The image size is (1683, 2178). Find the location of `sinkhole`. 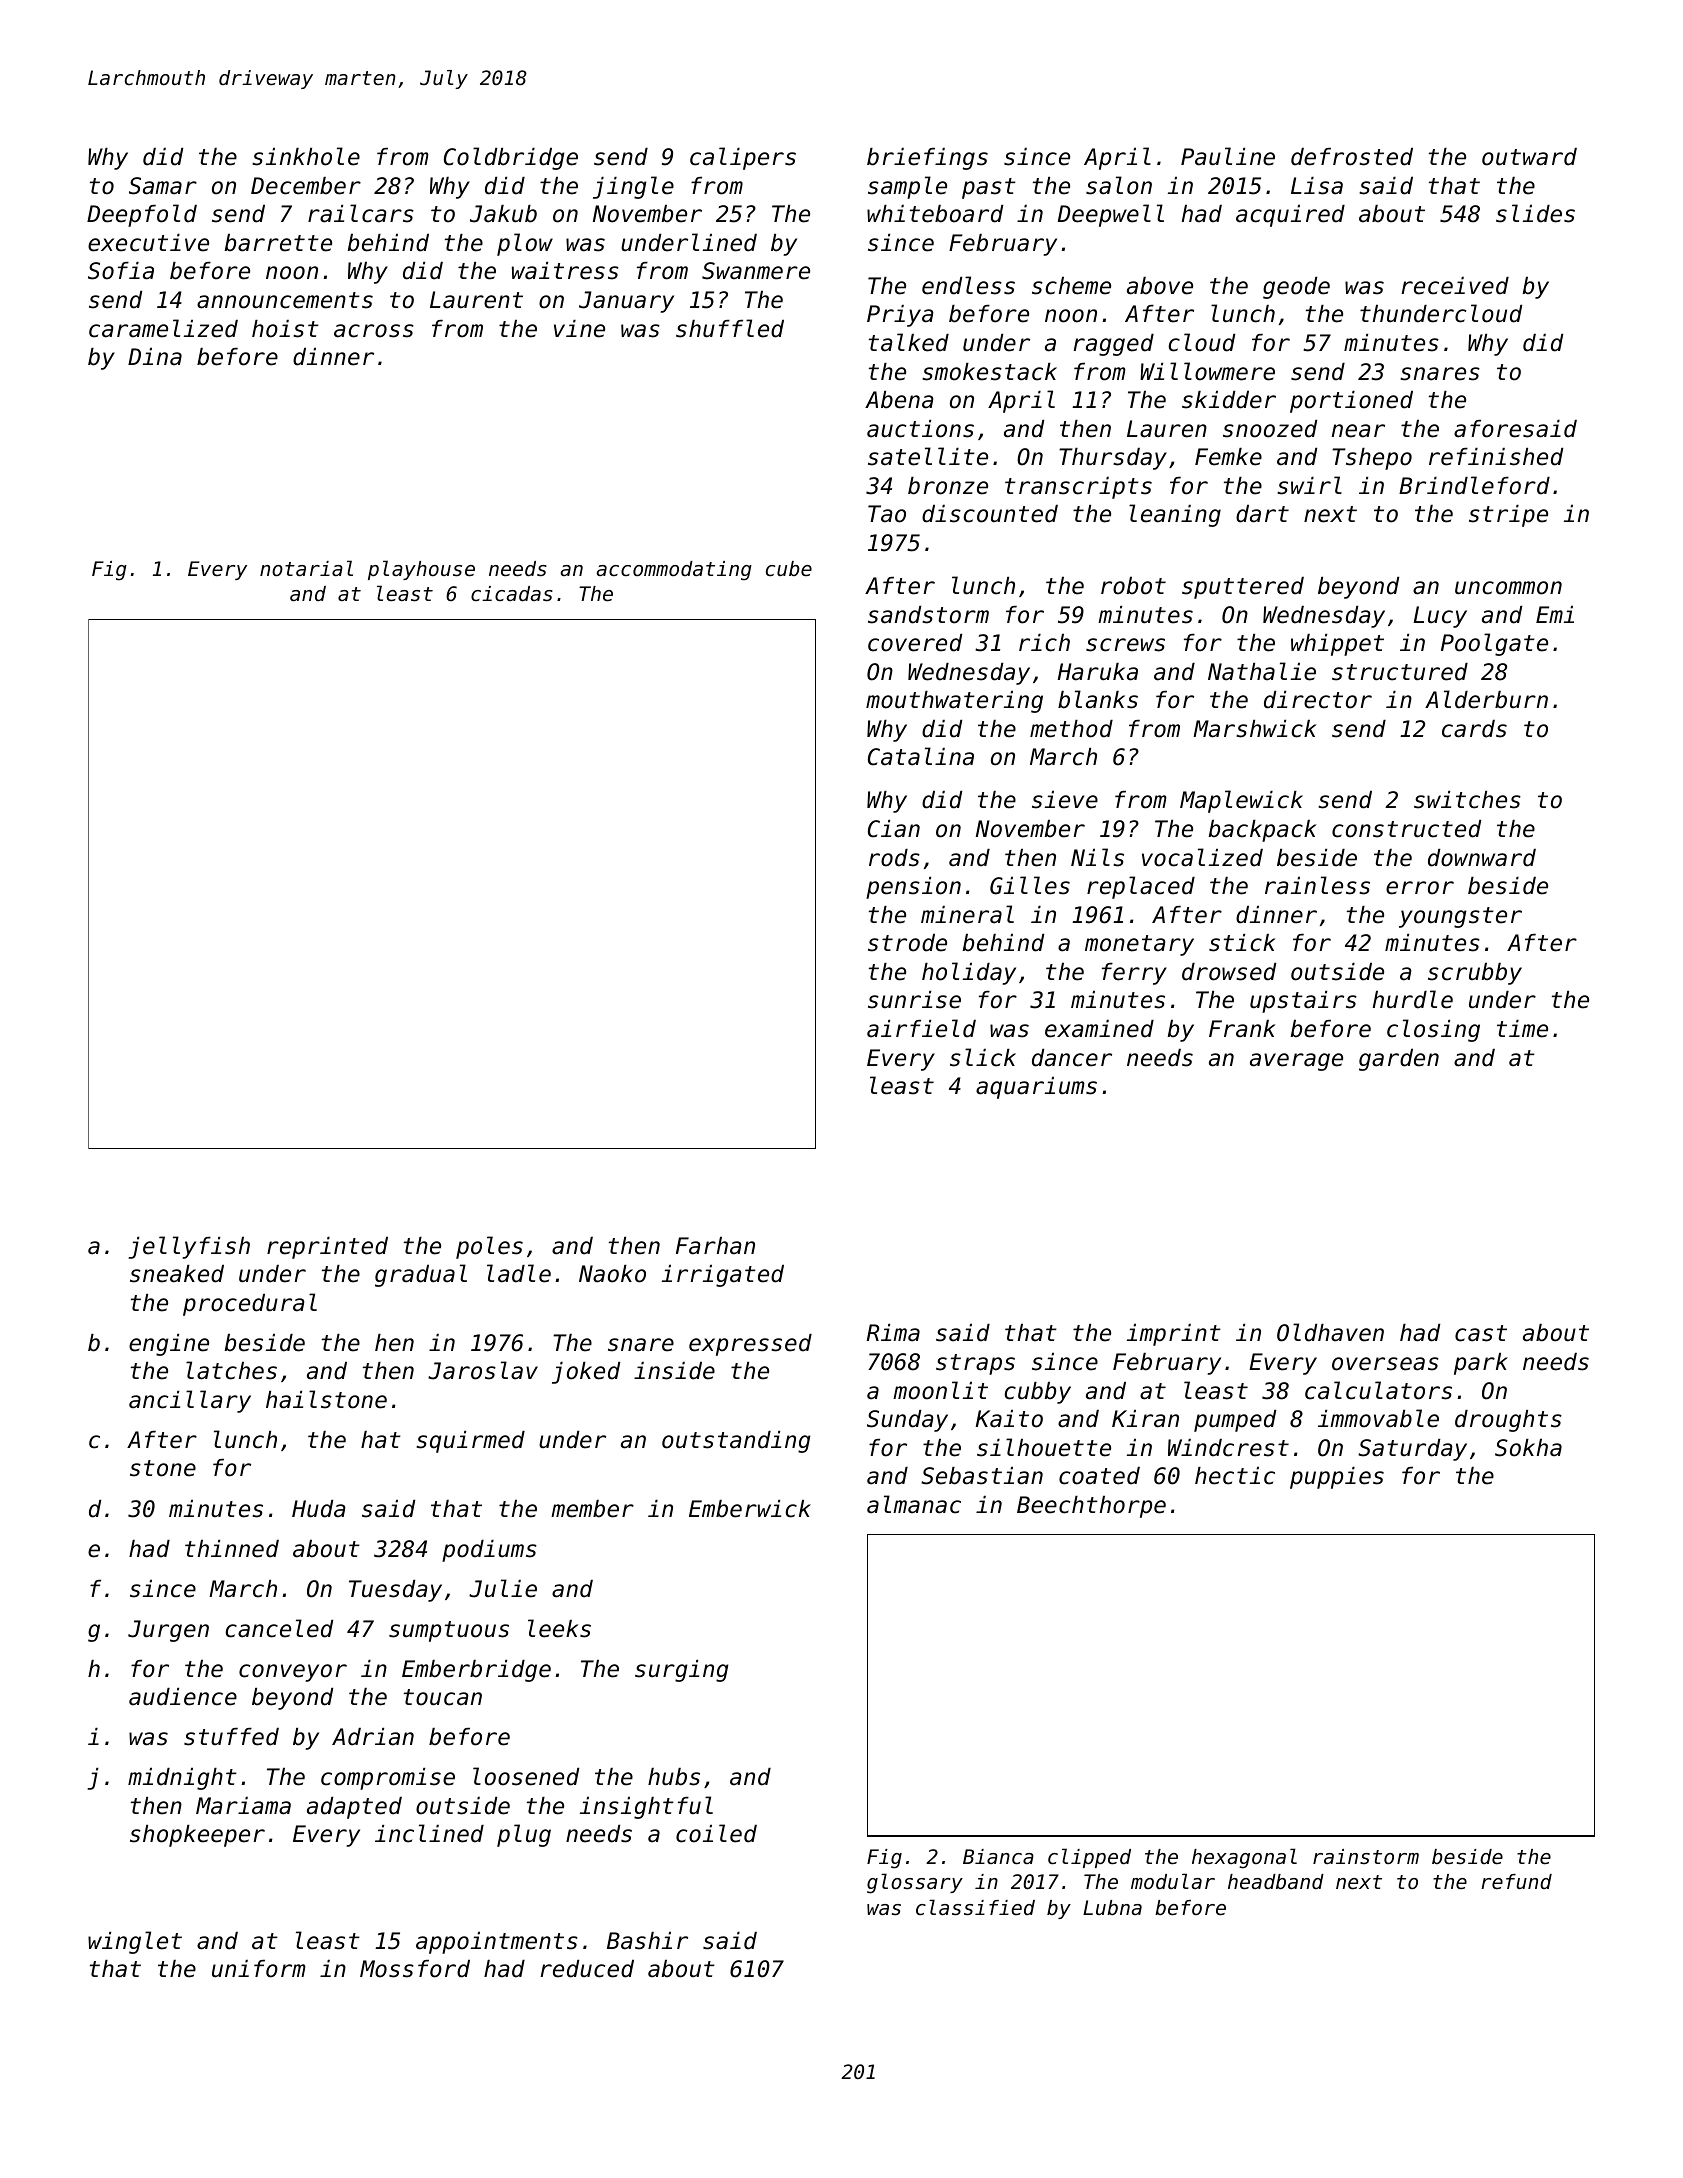

sinkhole is located at coordinates (306, 156).
